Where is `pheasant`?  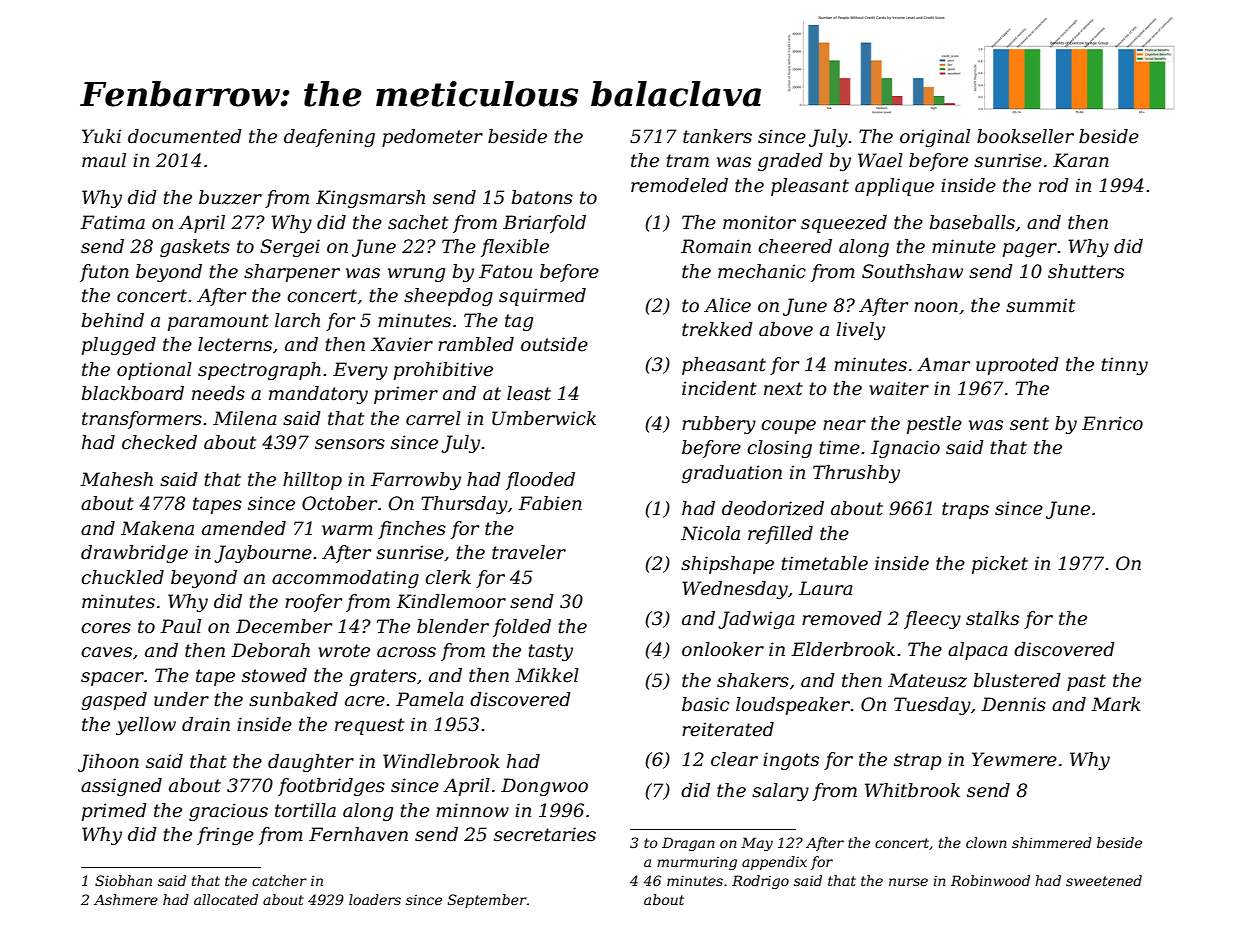
pheasant is located at coordinates (724, 366).
